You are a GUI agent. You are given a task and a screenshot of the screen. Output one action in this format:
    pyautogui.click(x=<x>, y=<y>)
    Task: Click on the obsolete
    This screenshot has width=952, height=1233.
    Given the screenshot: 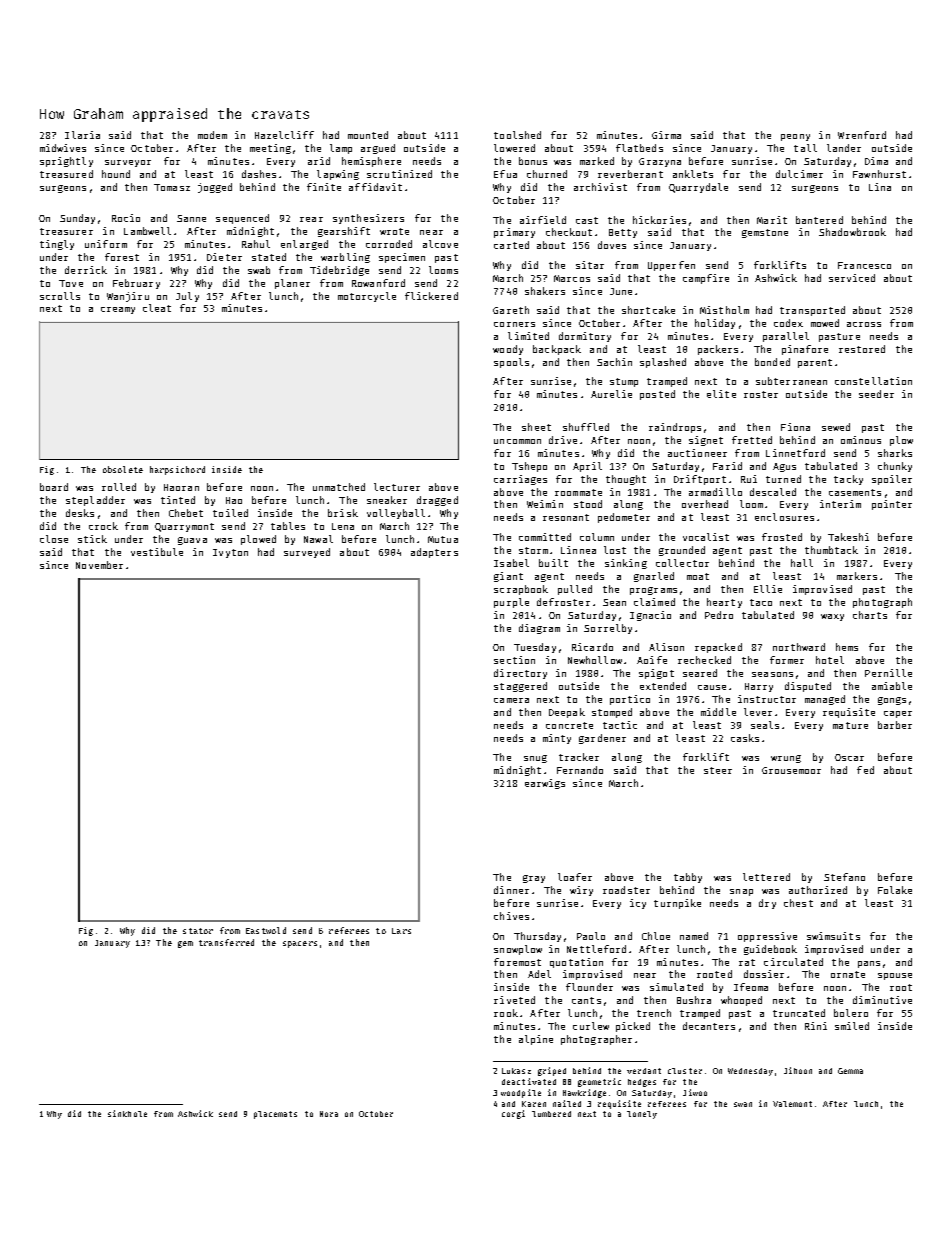 What is the action you would take?
    pyautogui.click(x=123, y=469)
